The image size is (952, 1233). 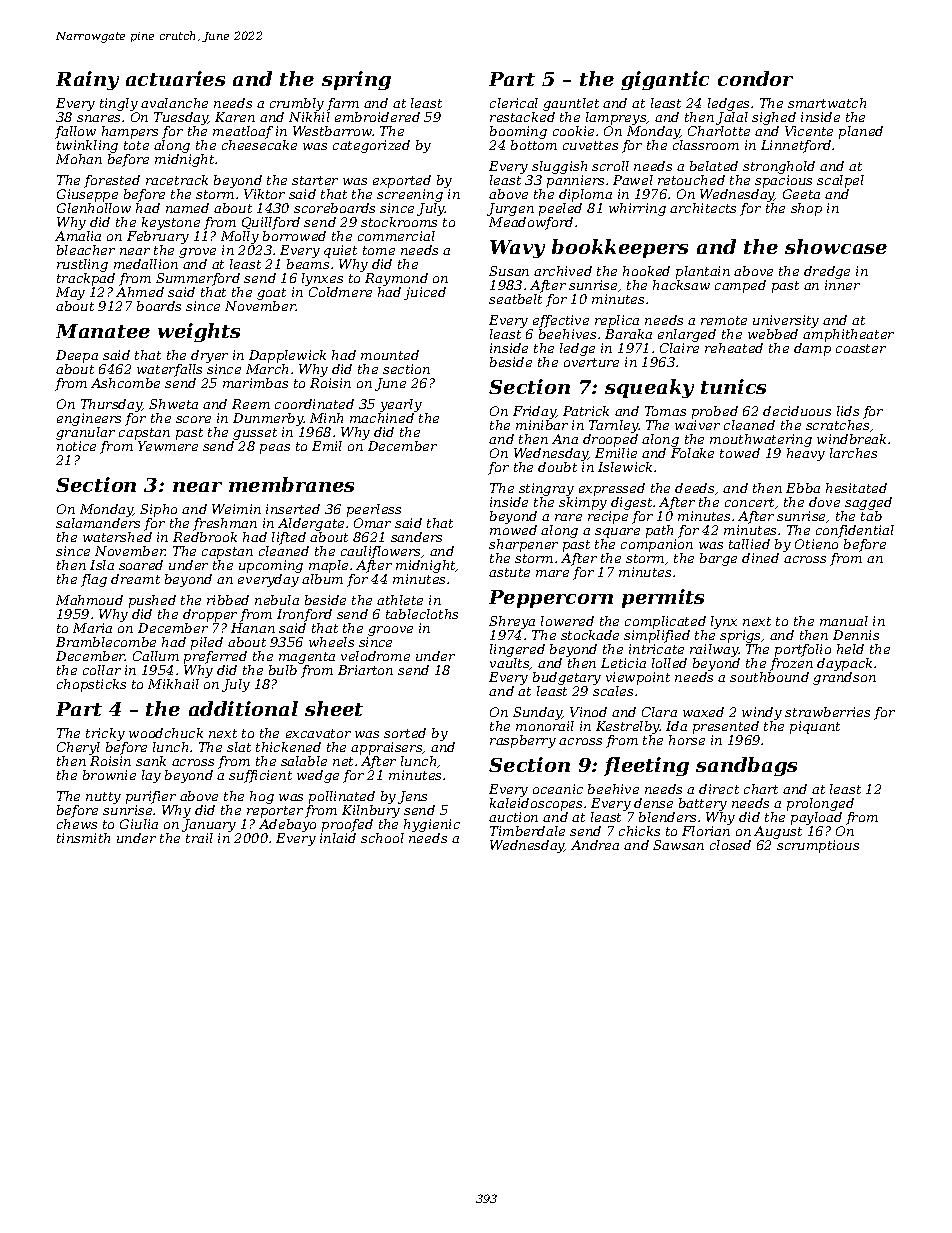 I want to click on ribbed, so click(x=228, y=600).
